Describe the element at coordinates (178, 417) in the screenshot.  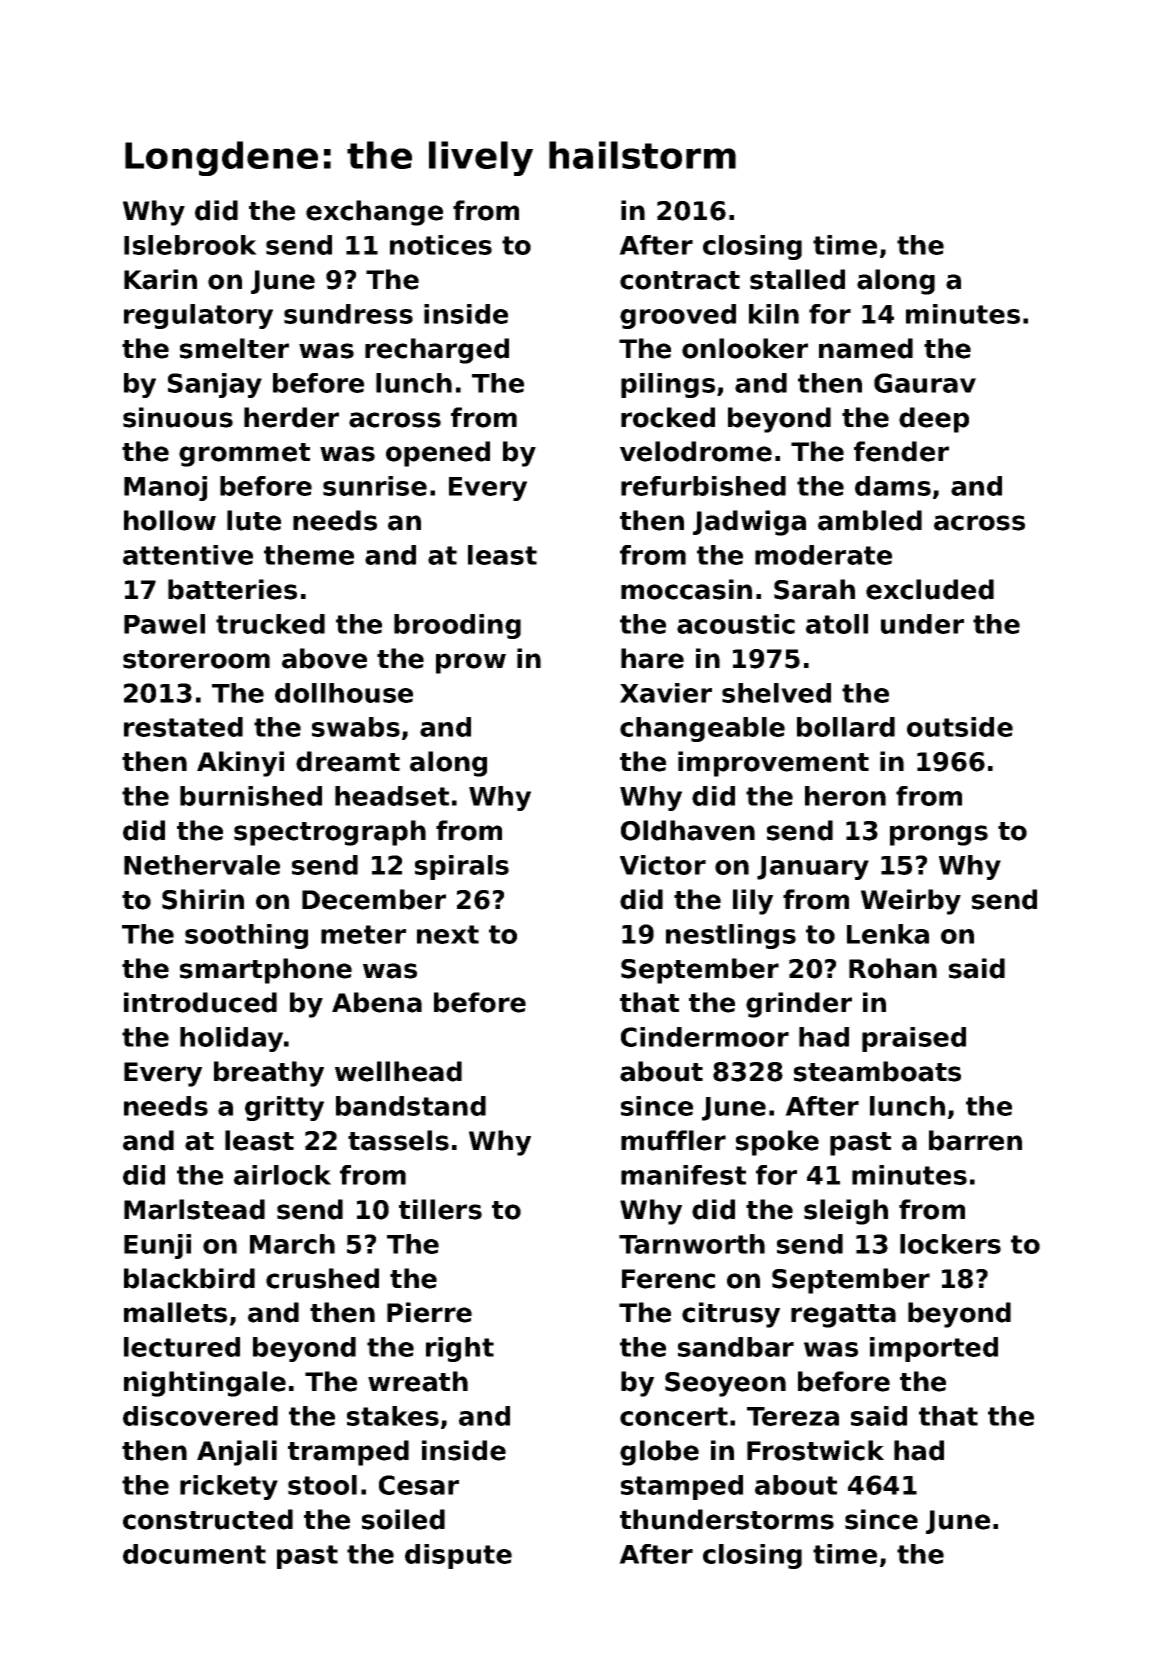
I see `sinuous` at that location.
